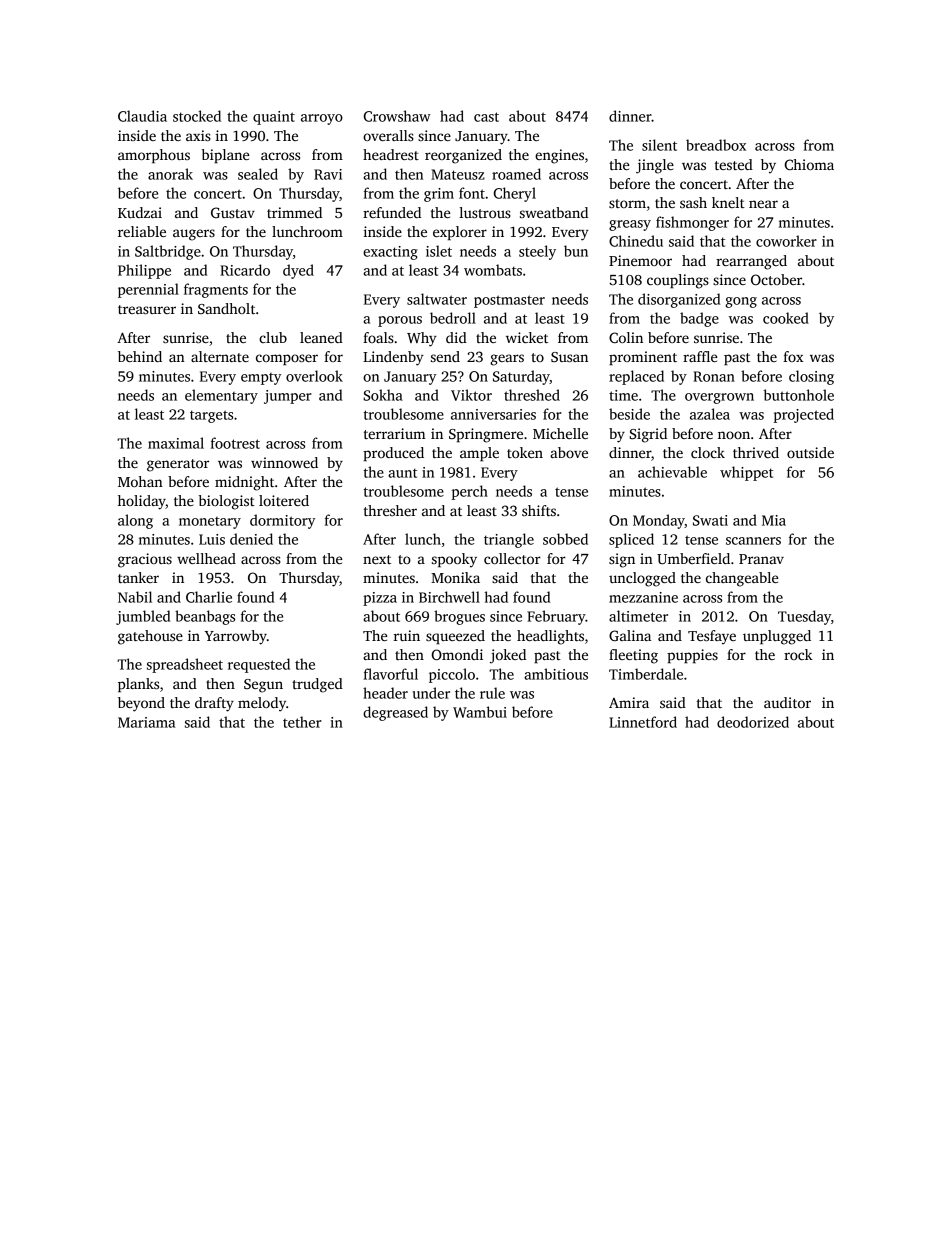 The width and height of the screenshot is (952, 1233). Describe the element at coordinates (225, 156) in the screenshot. I see `biplane` at that location.
